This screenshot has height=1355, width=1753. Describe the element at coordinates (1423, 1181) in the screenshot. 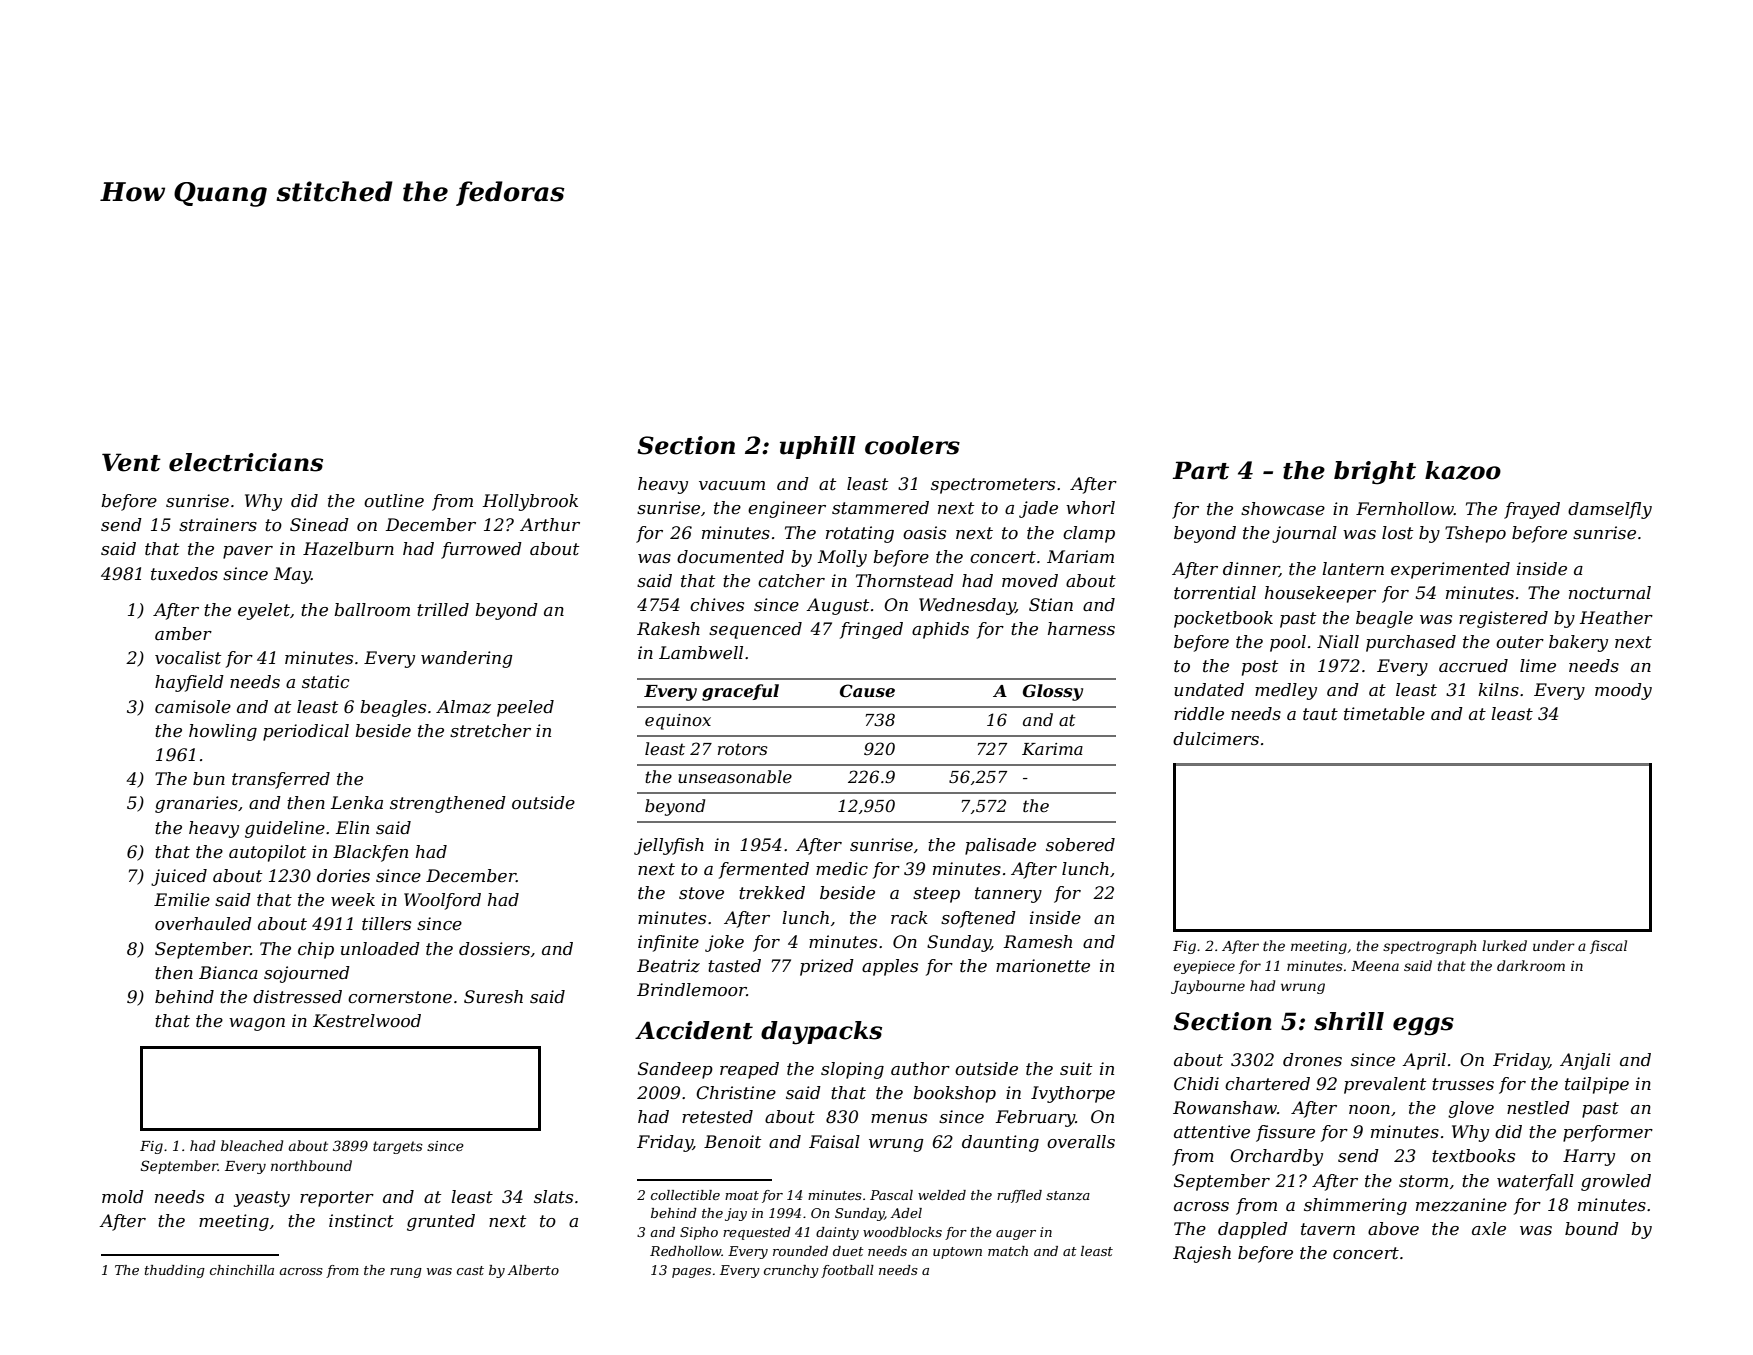

I see `storm` at that location.
